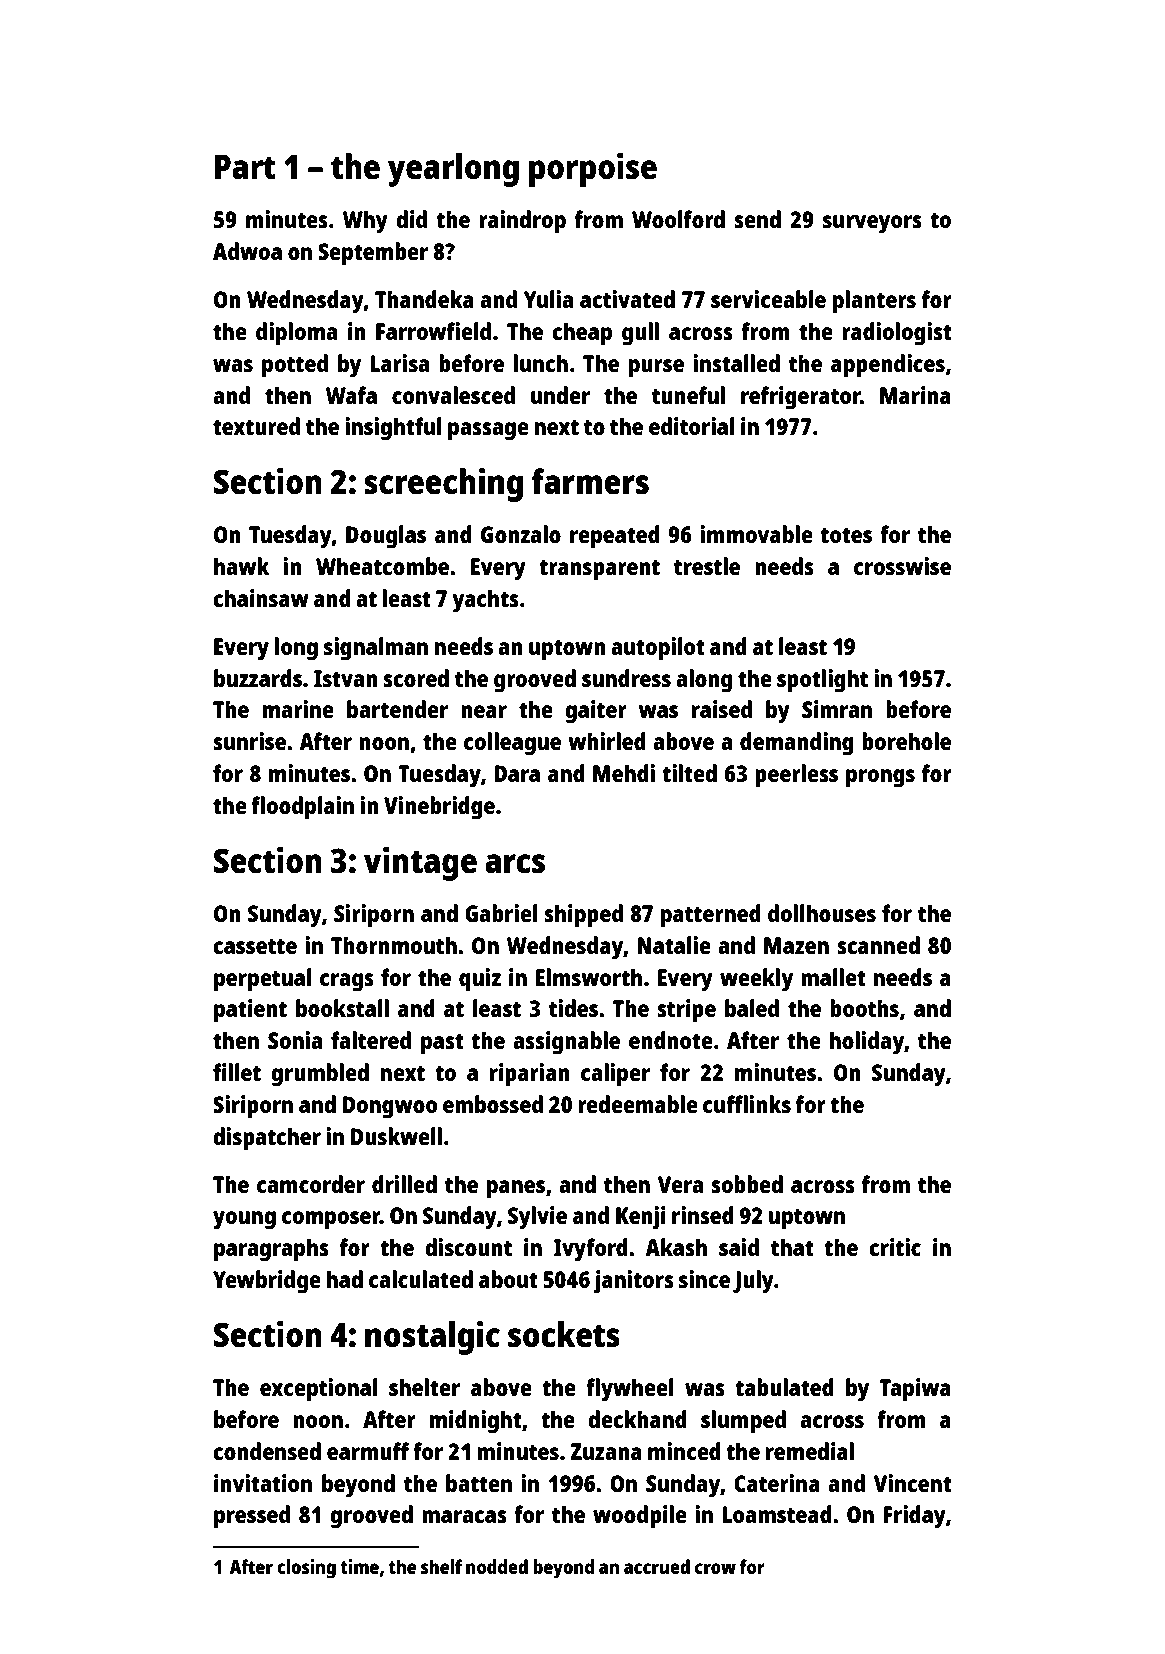 The image size is (1165, 1654). What do you see at coordinates (255, 946) in the page?
I see `cassette` at bounding box center [255, 946].
